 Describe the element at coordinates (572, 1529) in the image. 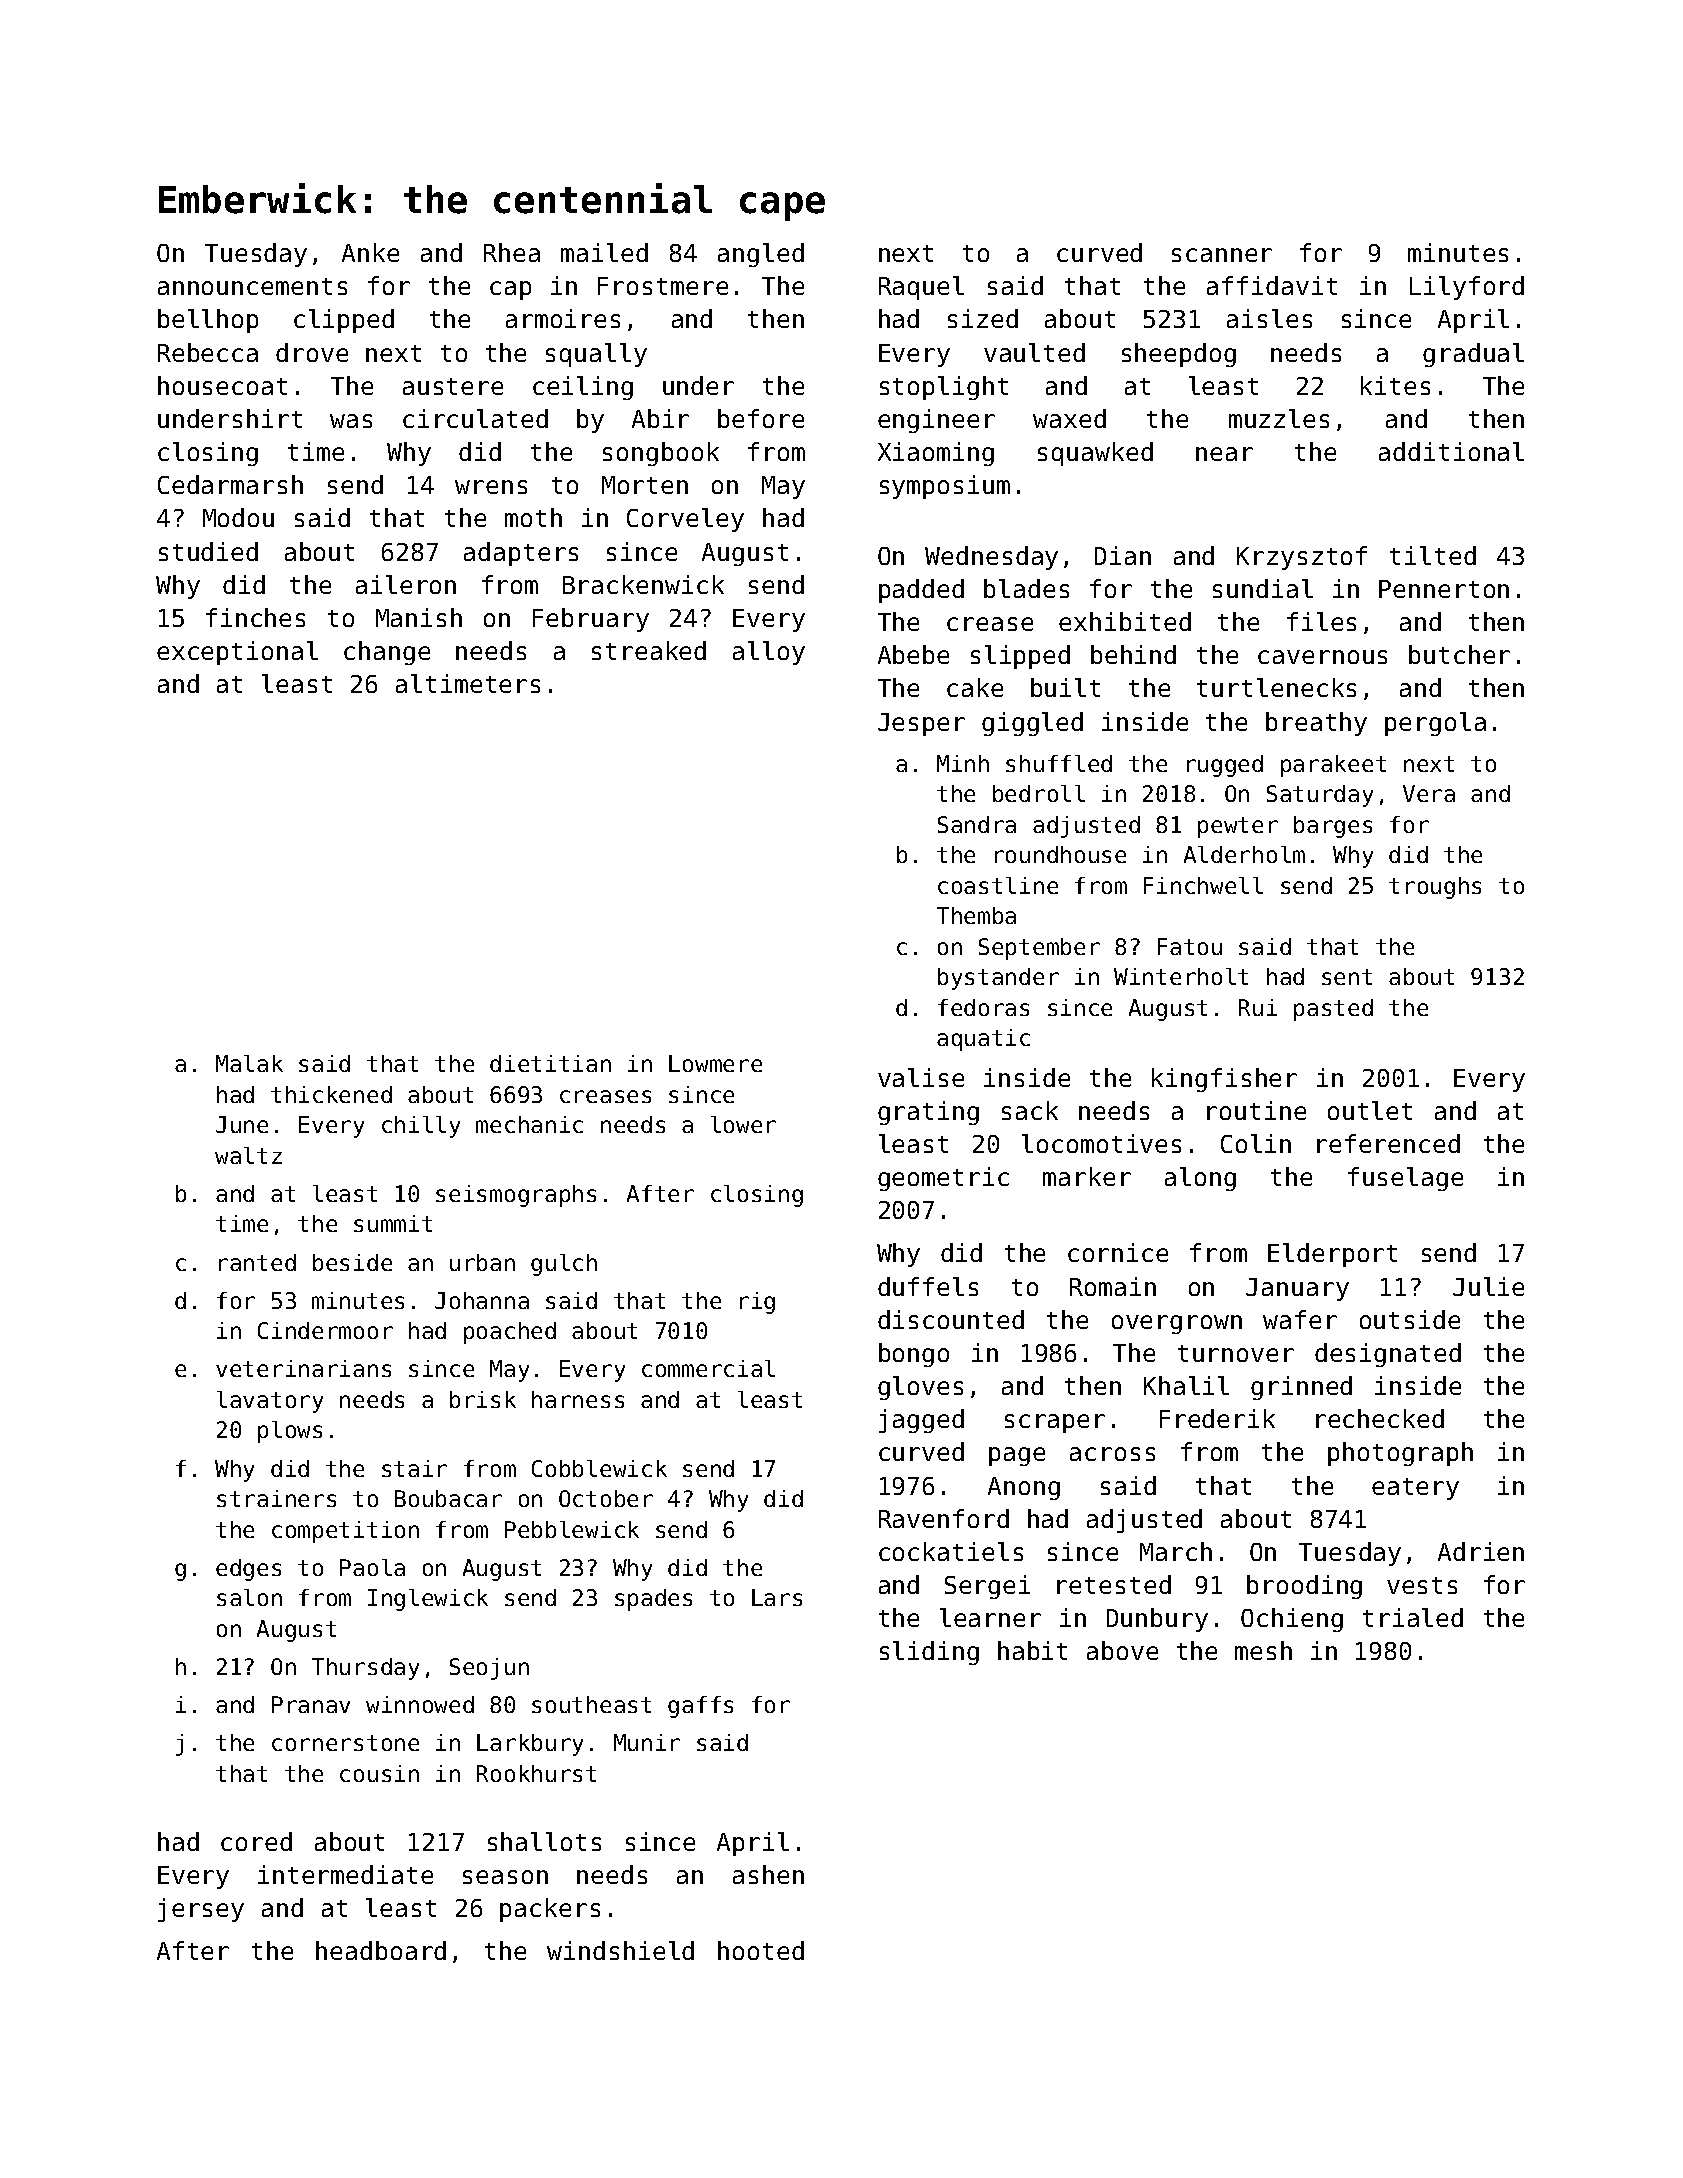

I see `Pebblewick` at that location.
